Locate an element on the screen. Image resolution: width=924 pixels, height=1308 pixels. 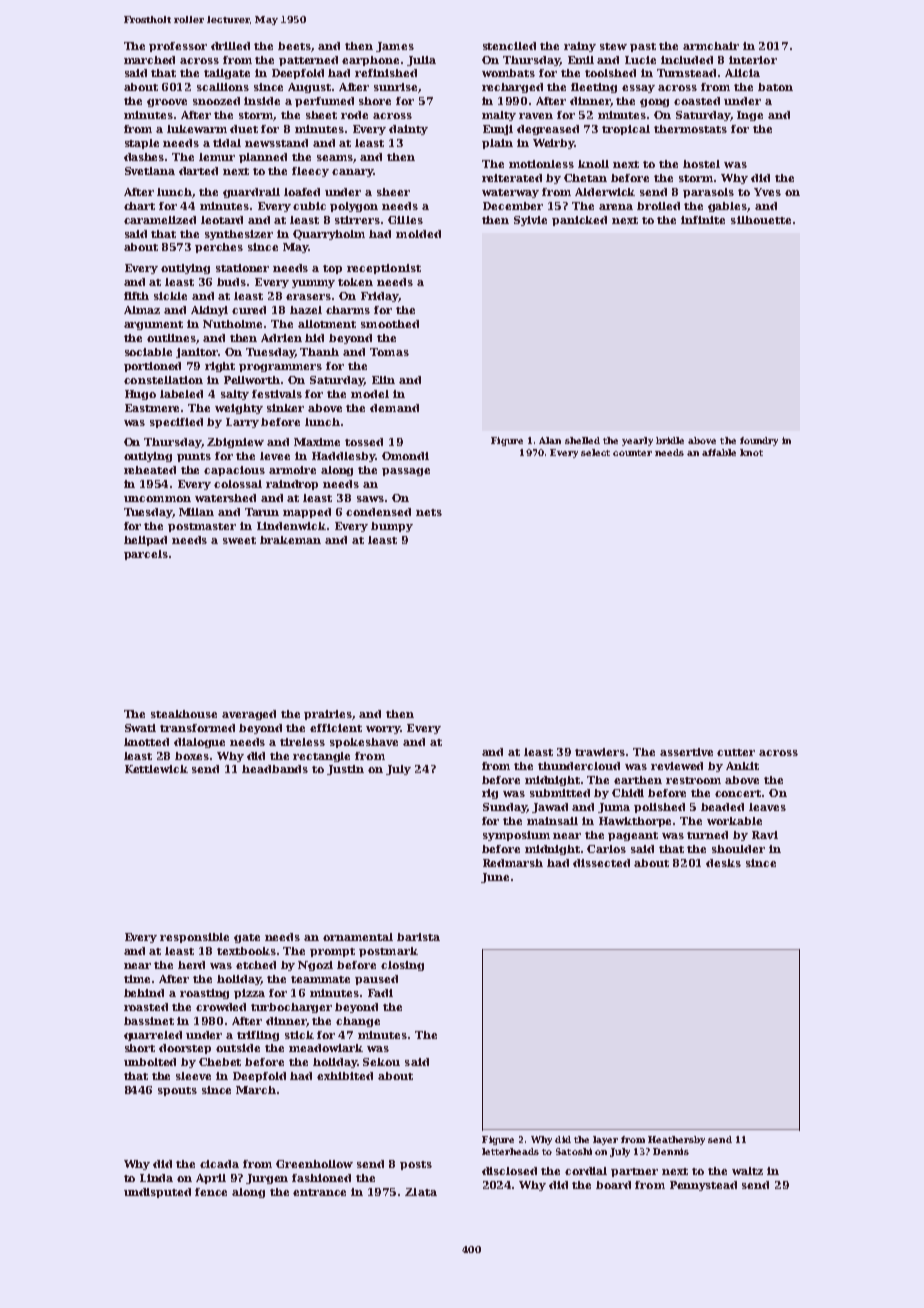
Chidi is located at coordinates (628, 793).
